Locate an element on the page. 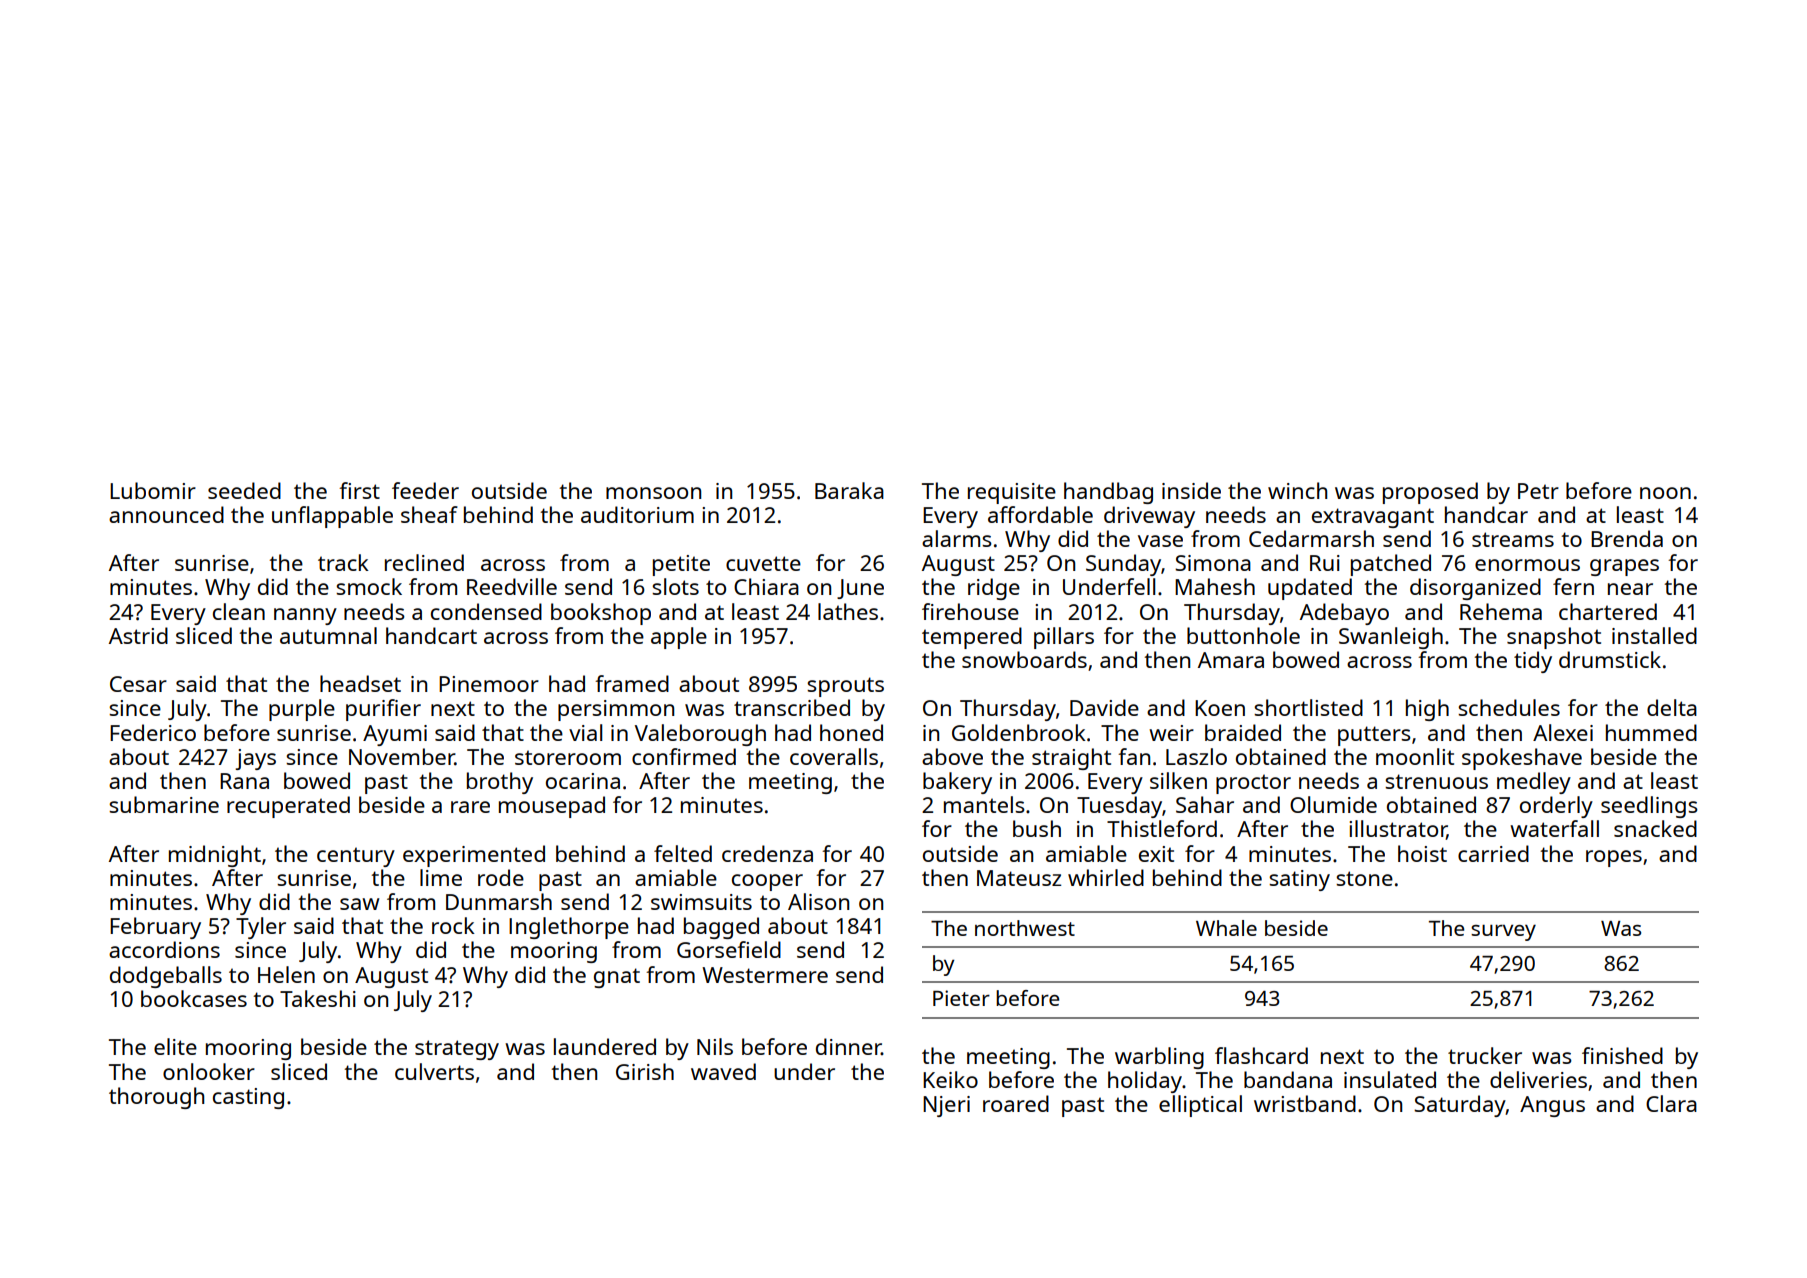 The height and width of the image is (1278, 1807). headset is located at coordinates (360, 683).
